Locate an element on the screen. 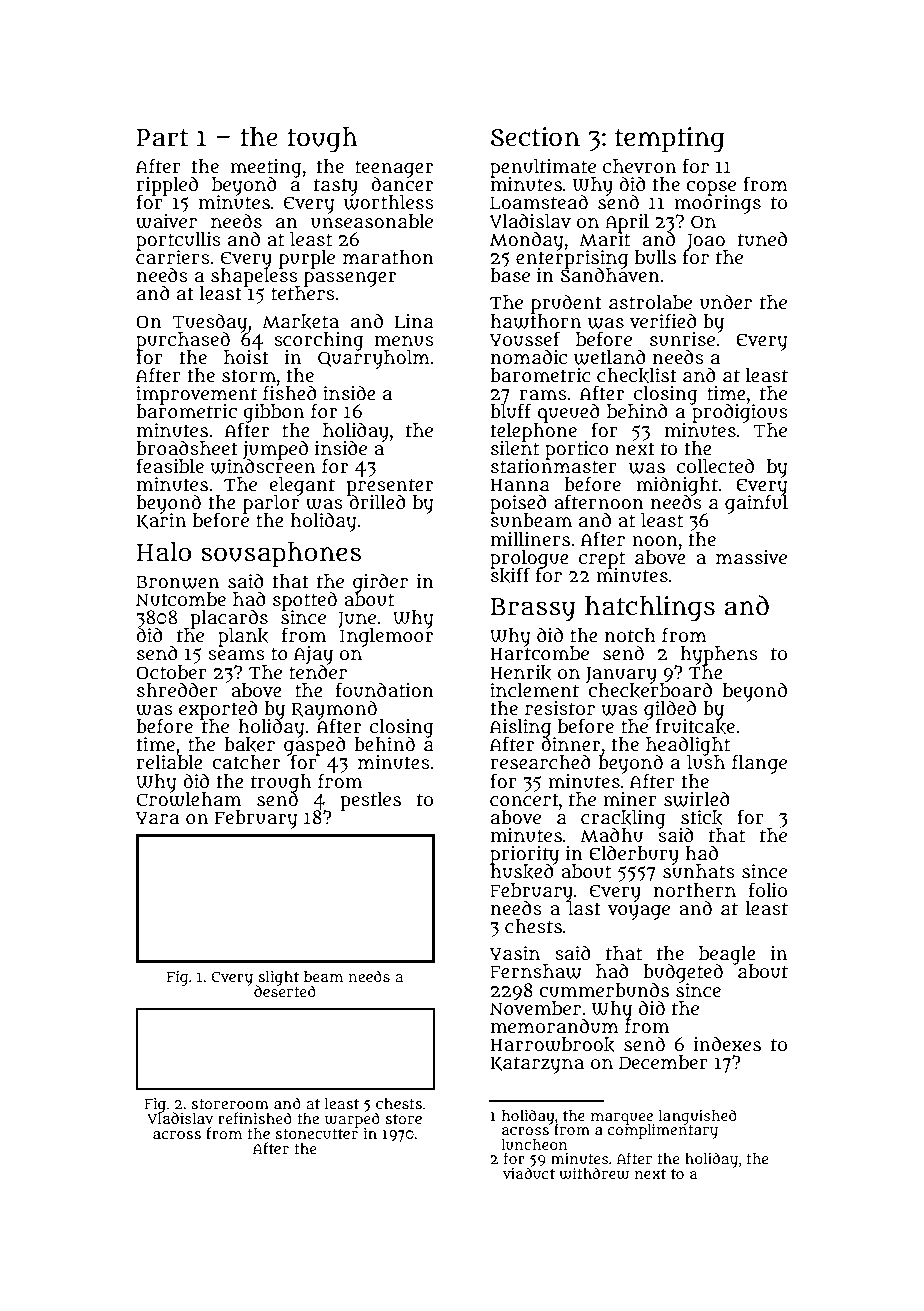  withdrew is located at coordinates (594, 1173).
